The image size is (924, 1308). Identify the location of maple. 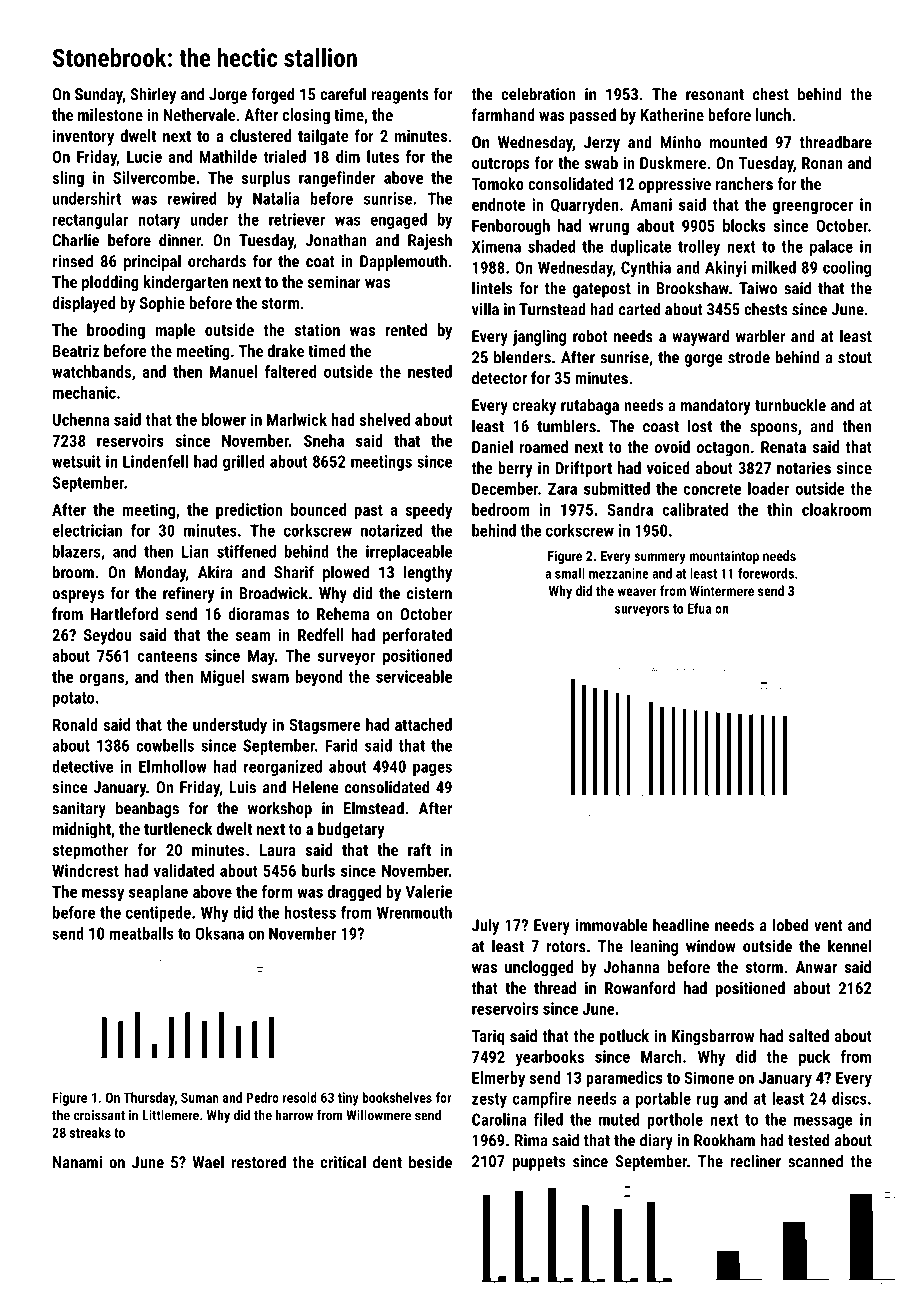
(175, 331).
